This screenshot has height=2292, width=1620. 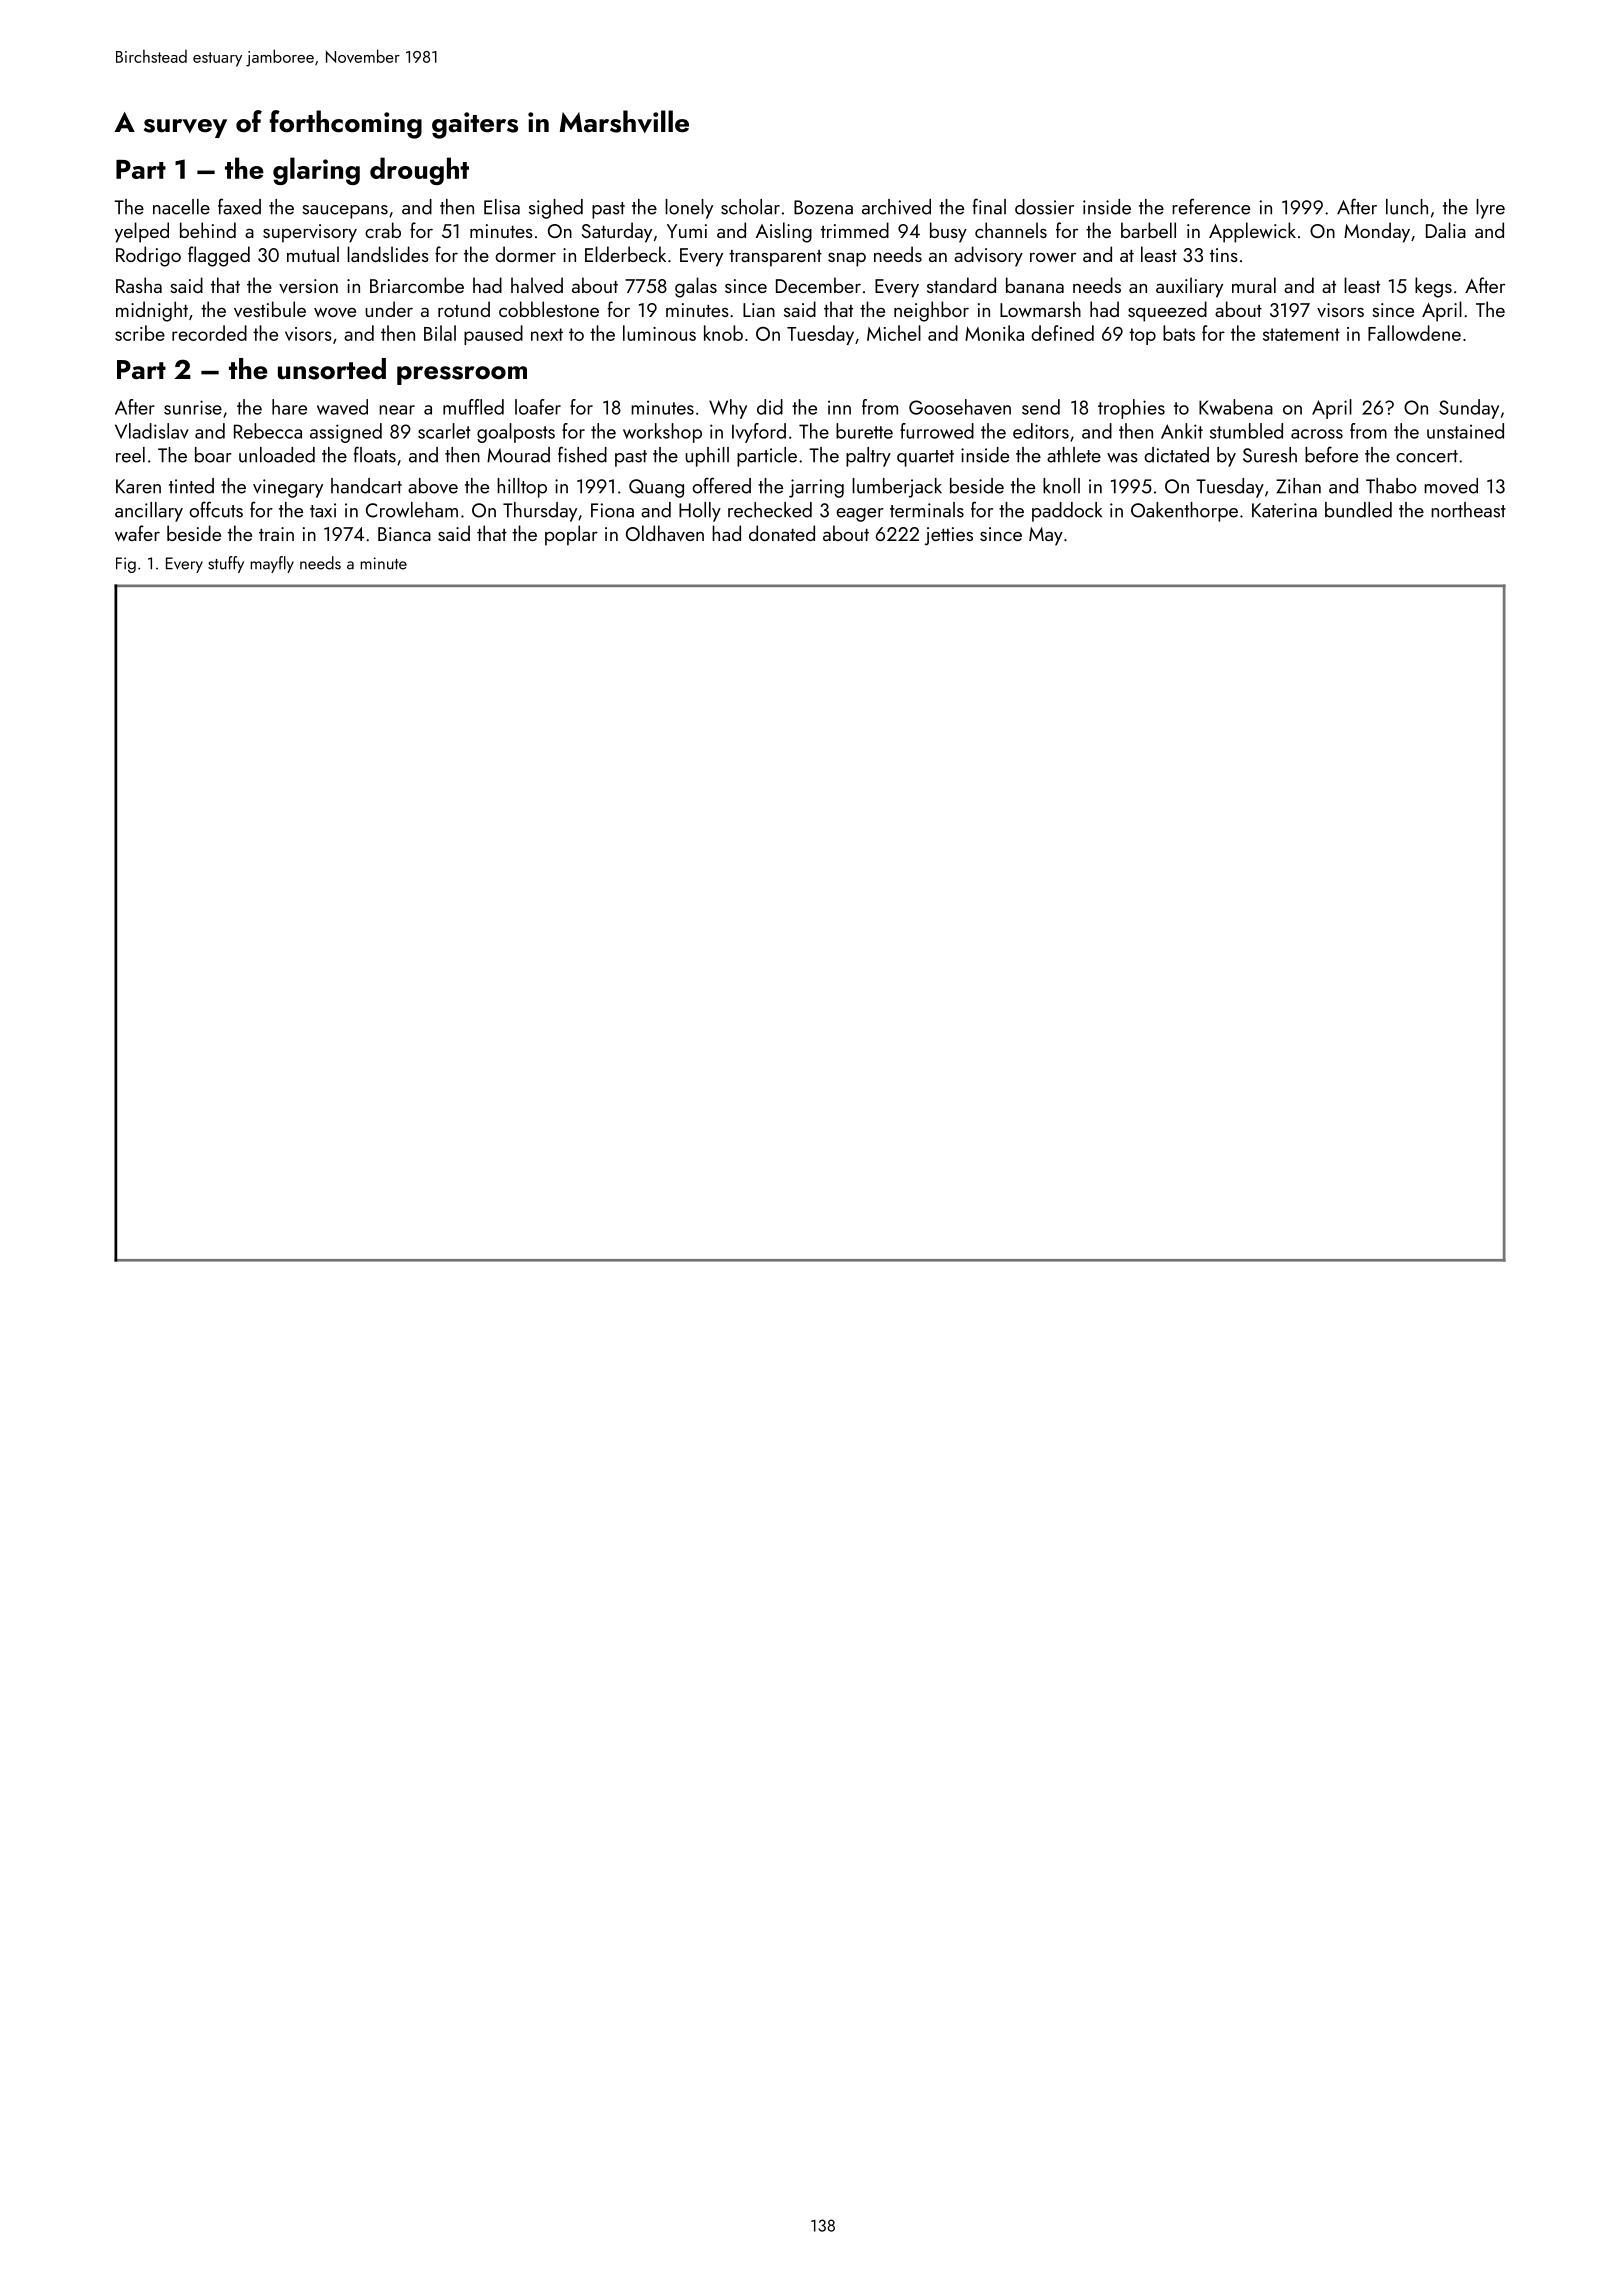 I want to click on glaring, so click(x=316, y=171).
